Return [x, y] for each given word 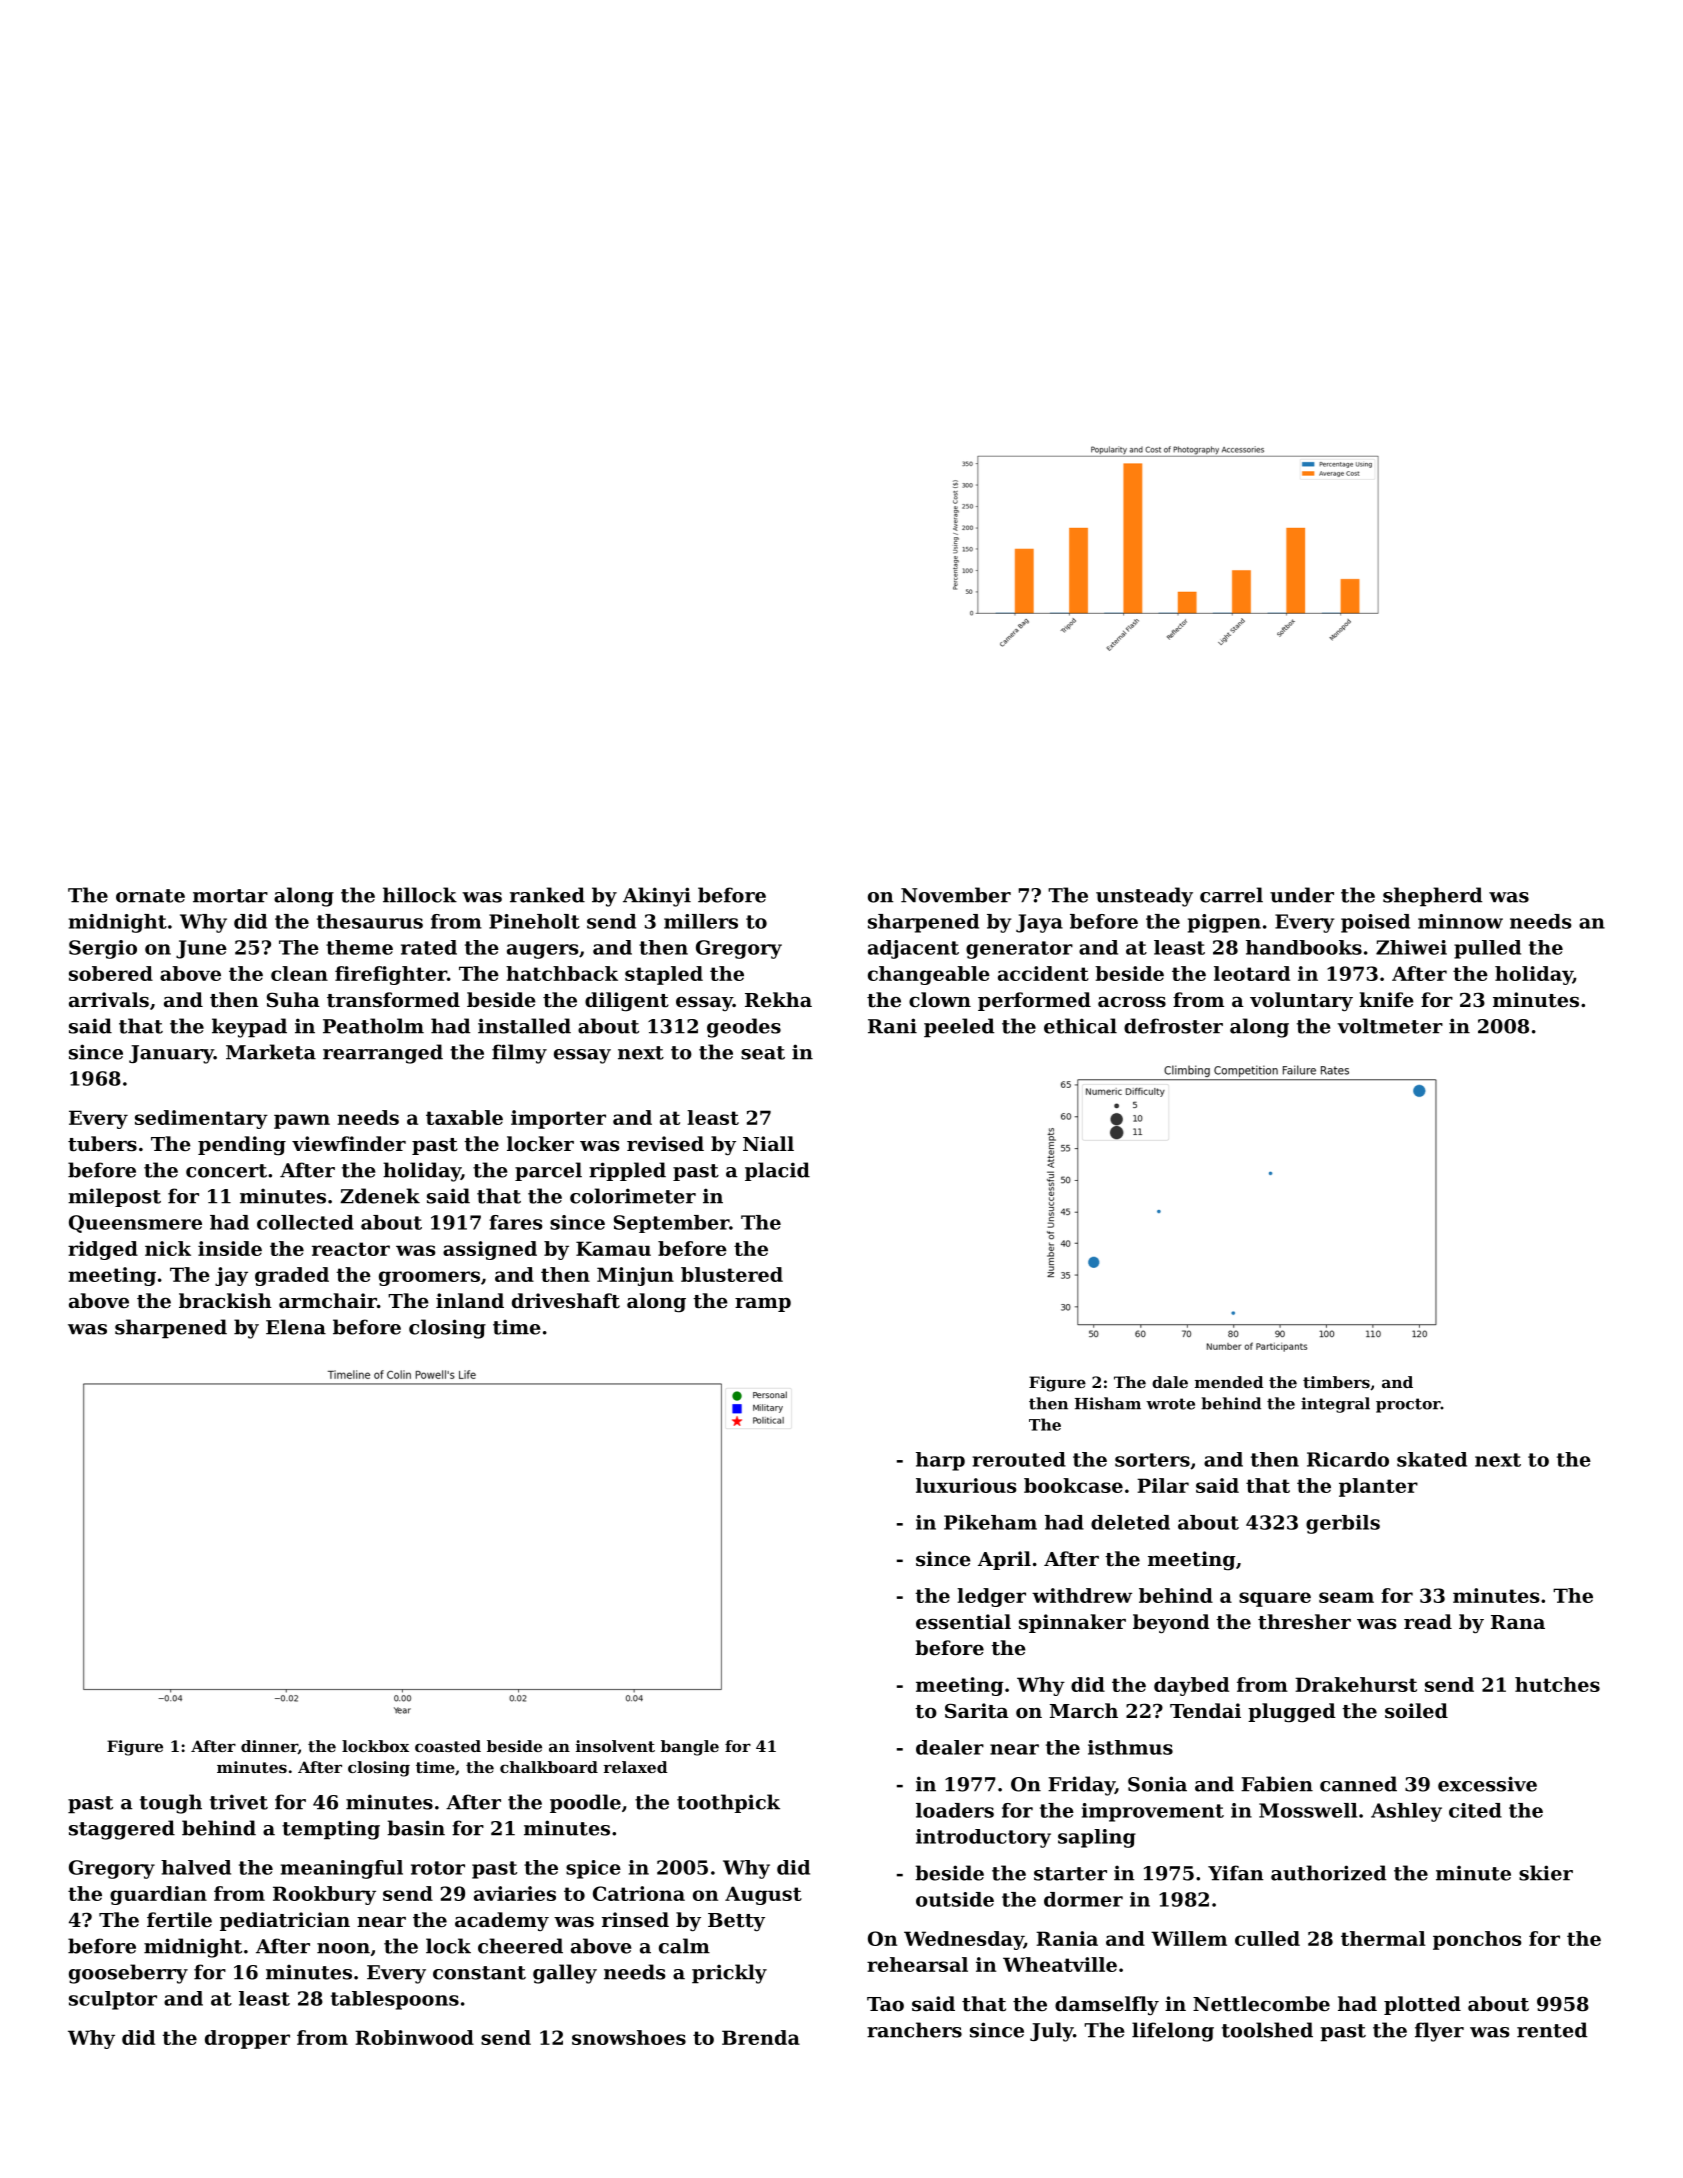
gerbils [1343, 1524]
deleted [1130, 1522]
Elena [296, 1327]
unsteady [1144, 897]
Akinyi [657, 897]
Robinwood [414, 2037]
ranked [547, 895]
